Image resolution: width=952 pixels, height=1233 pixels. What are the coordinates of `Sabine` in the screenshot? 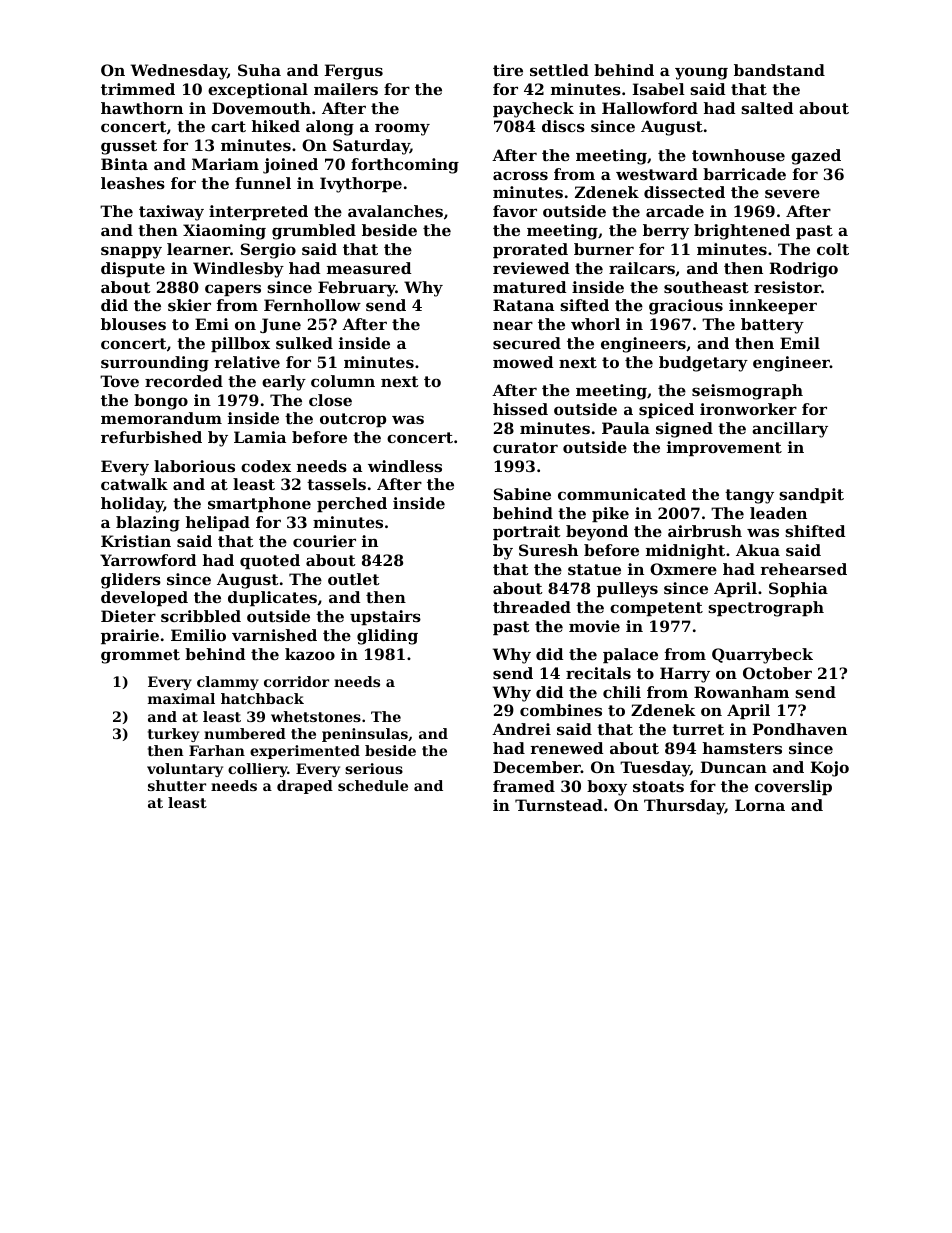 It's located at (522, 494).
